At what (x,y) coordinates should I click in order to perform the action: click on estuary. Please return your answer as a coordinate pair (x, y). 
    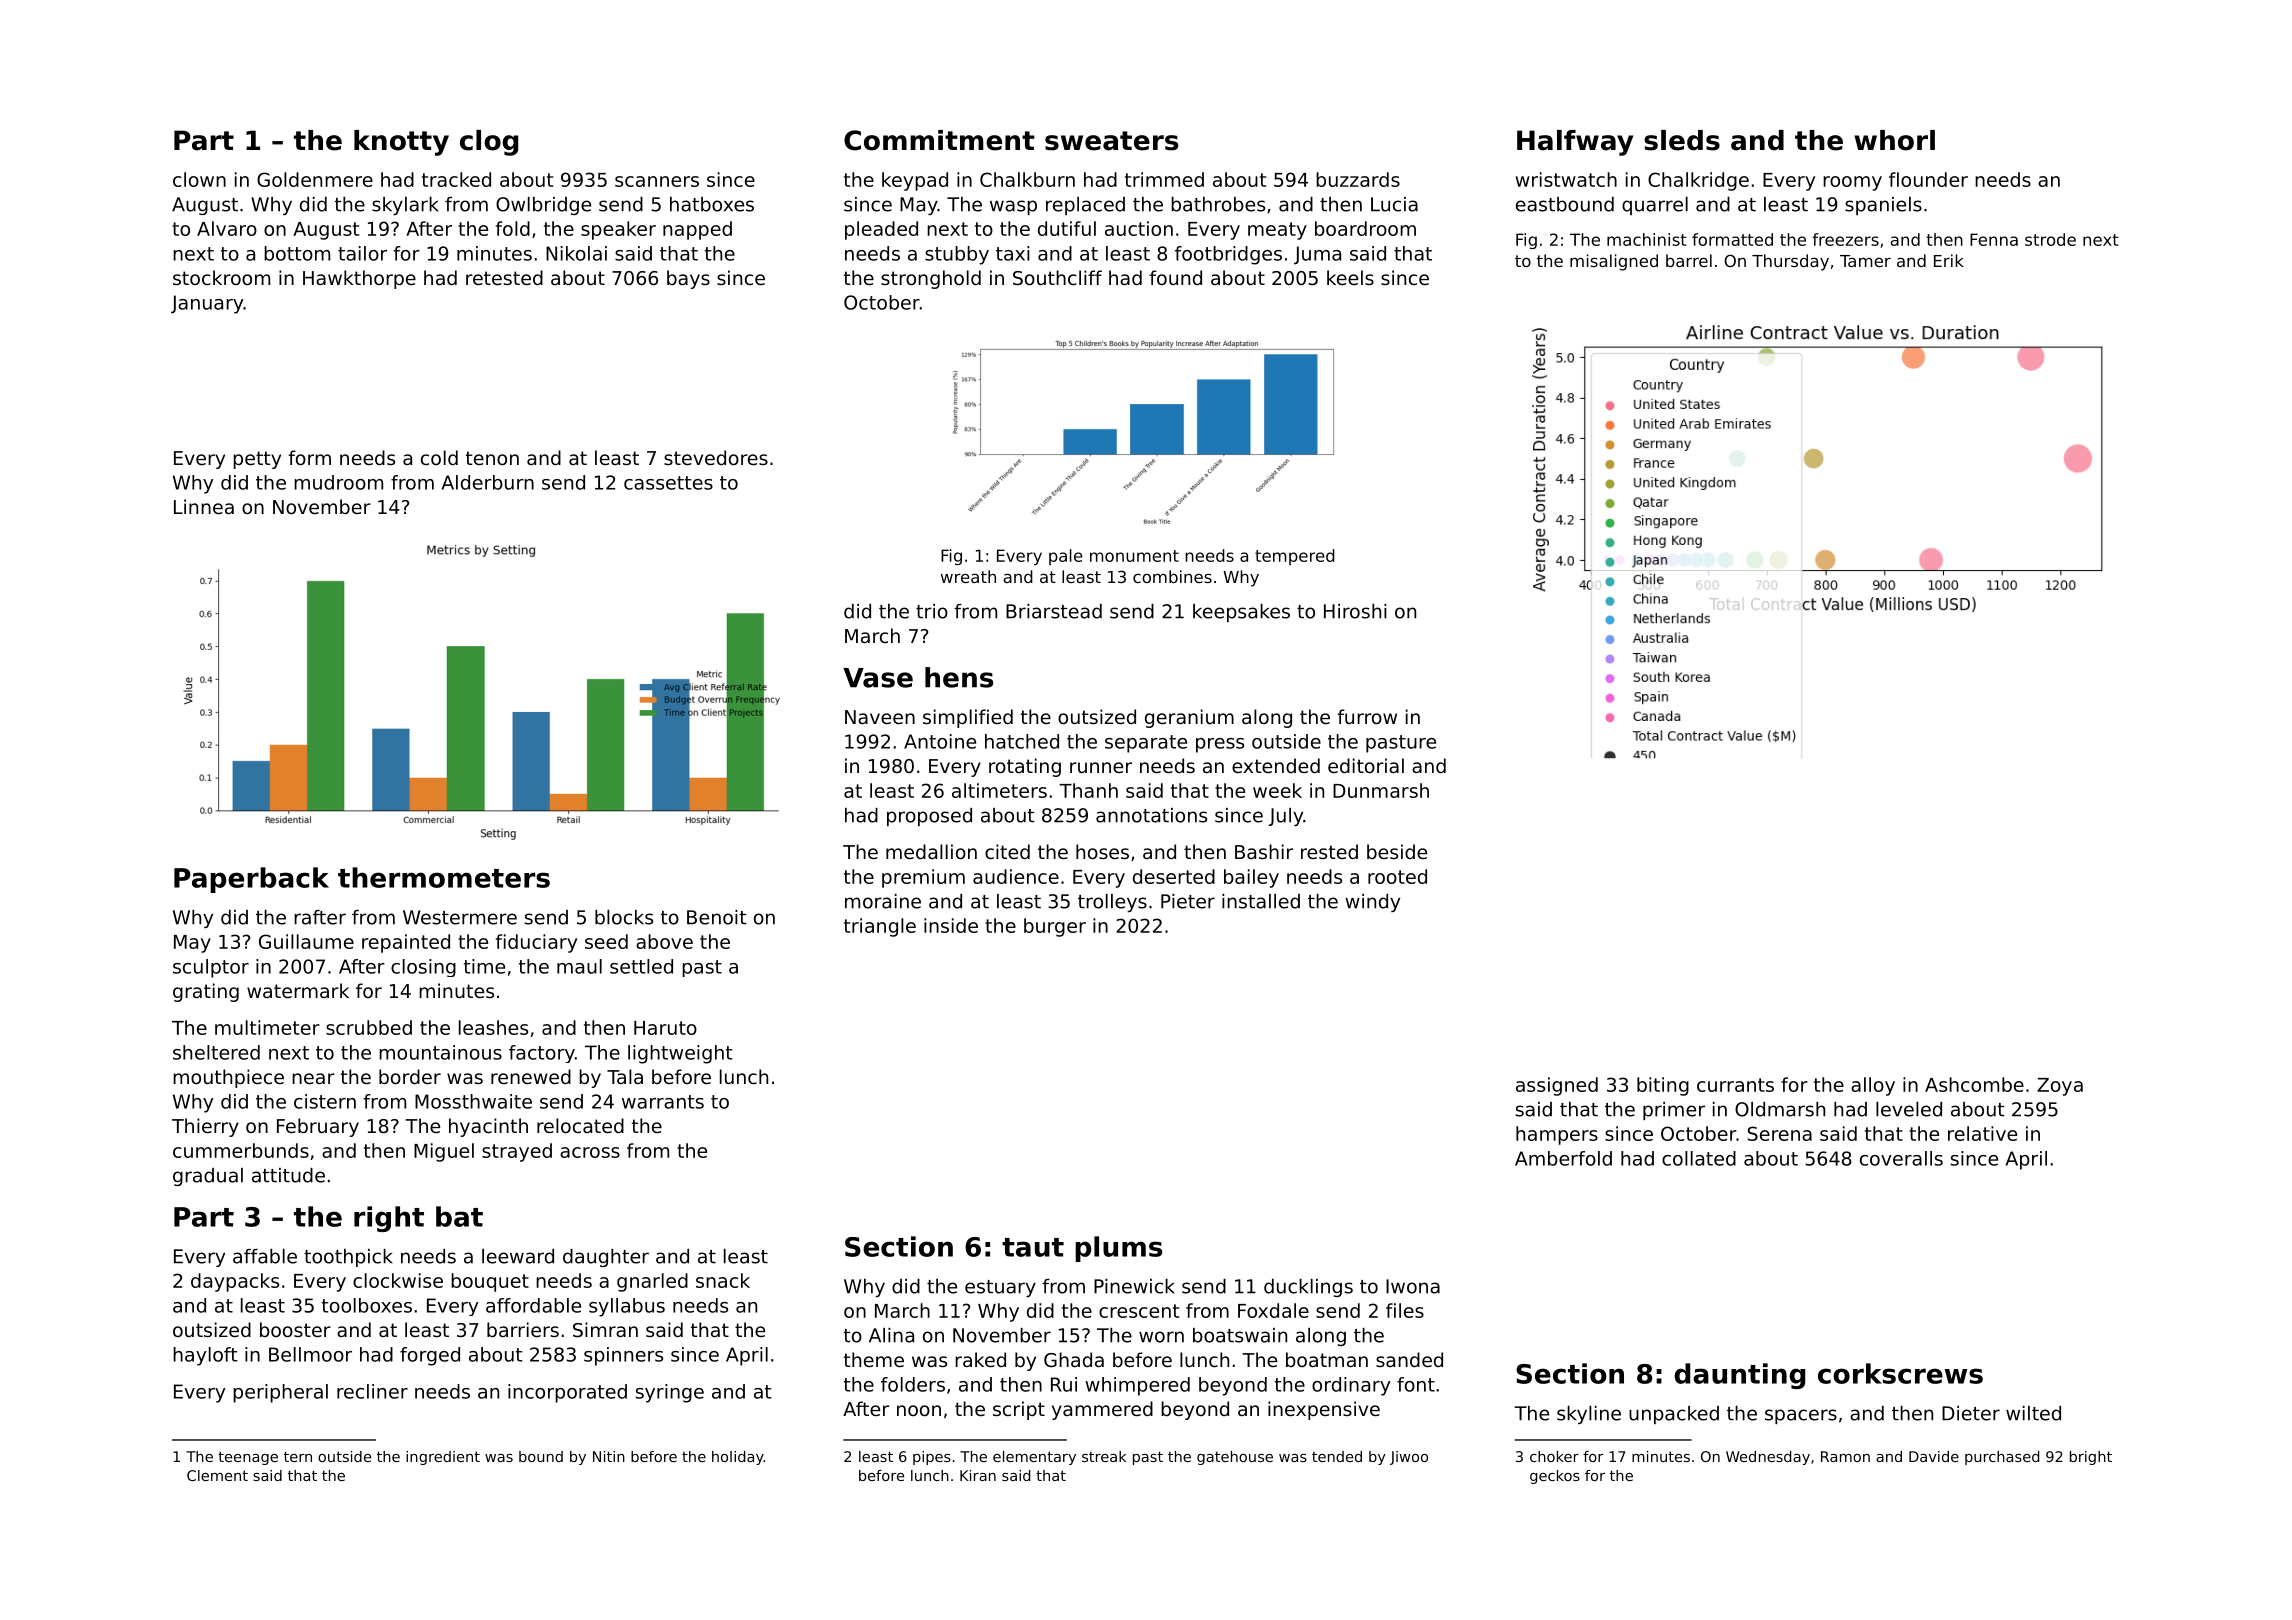
    Looking at the image, I should click on (1000, 1288).
